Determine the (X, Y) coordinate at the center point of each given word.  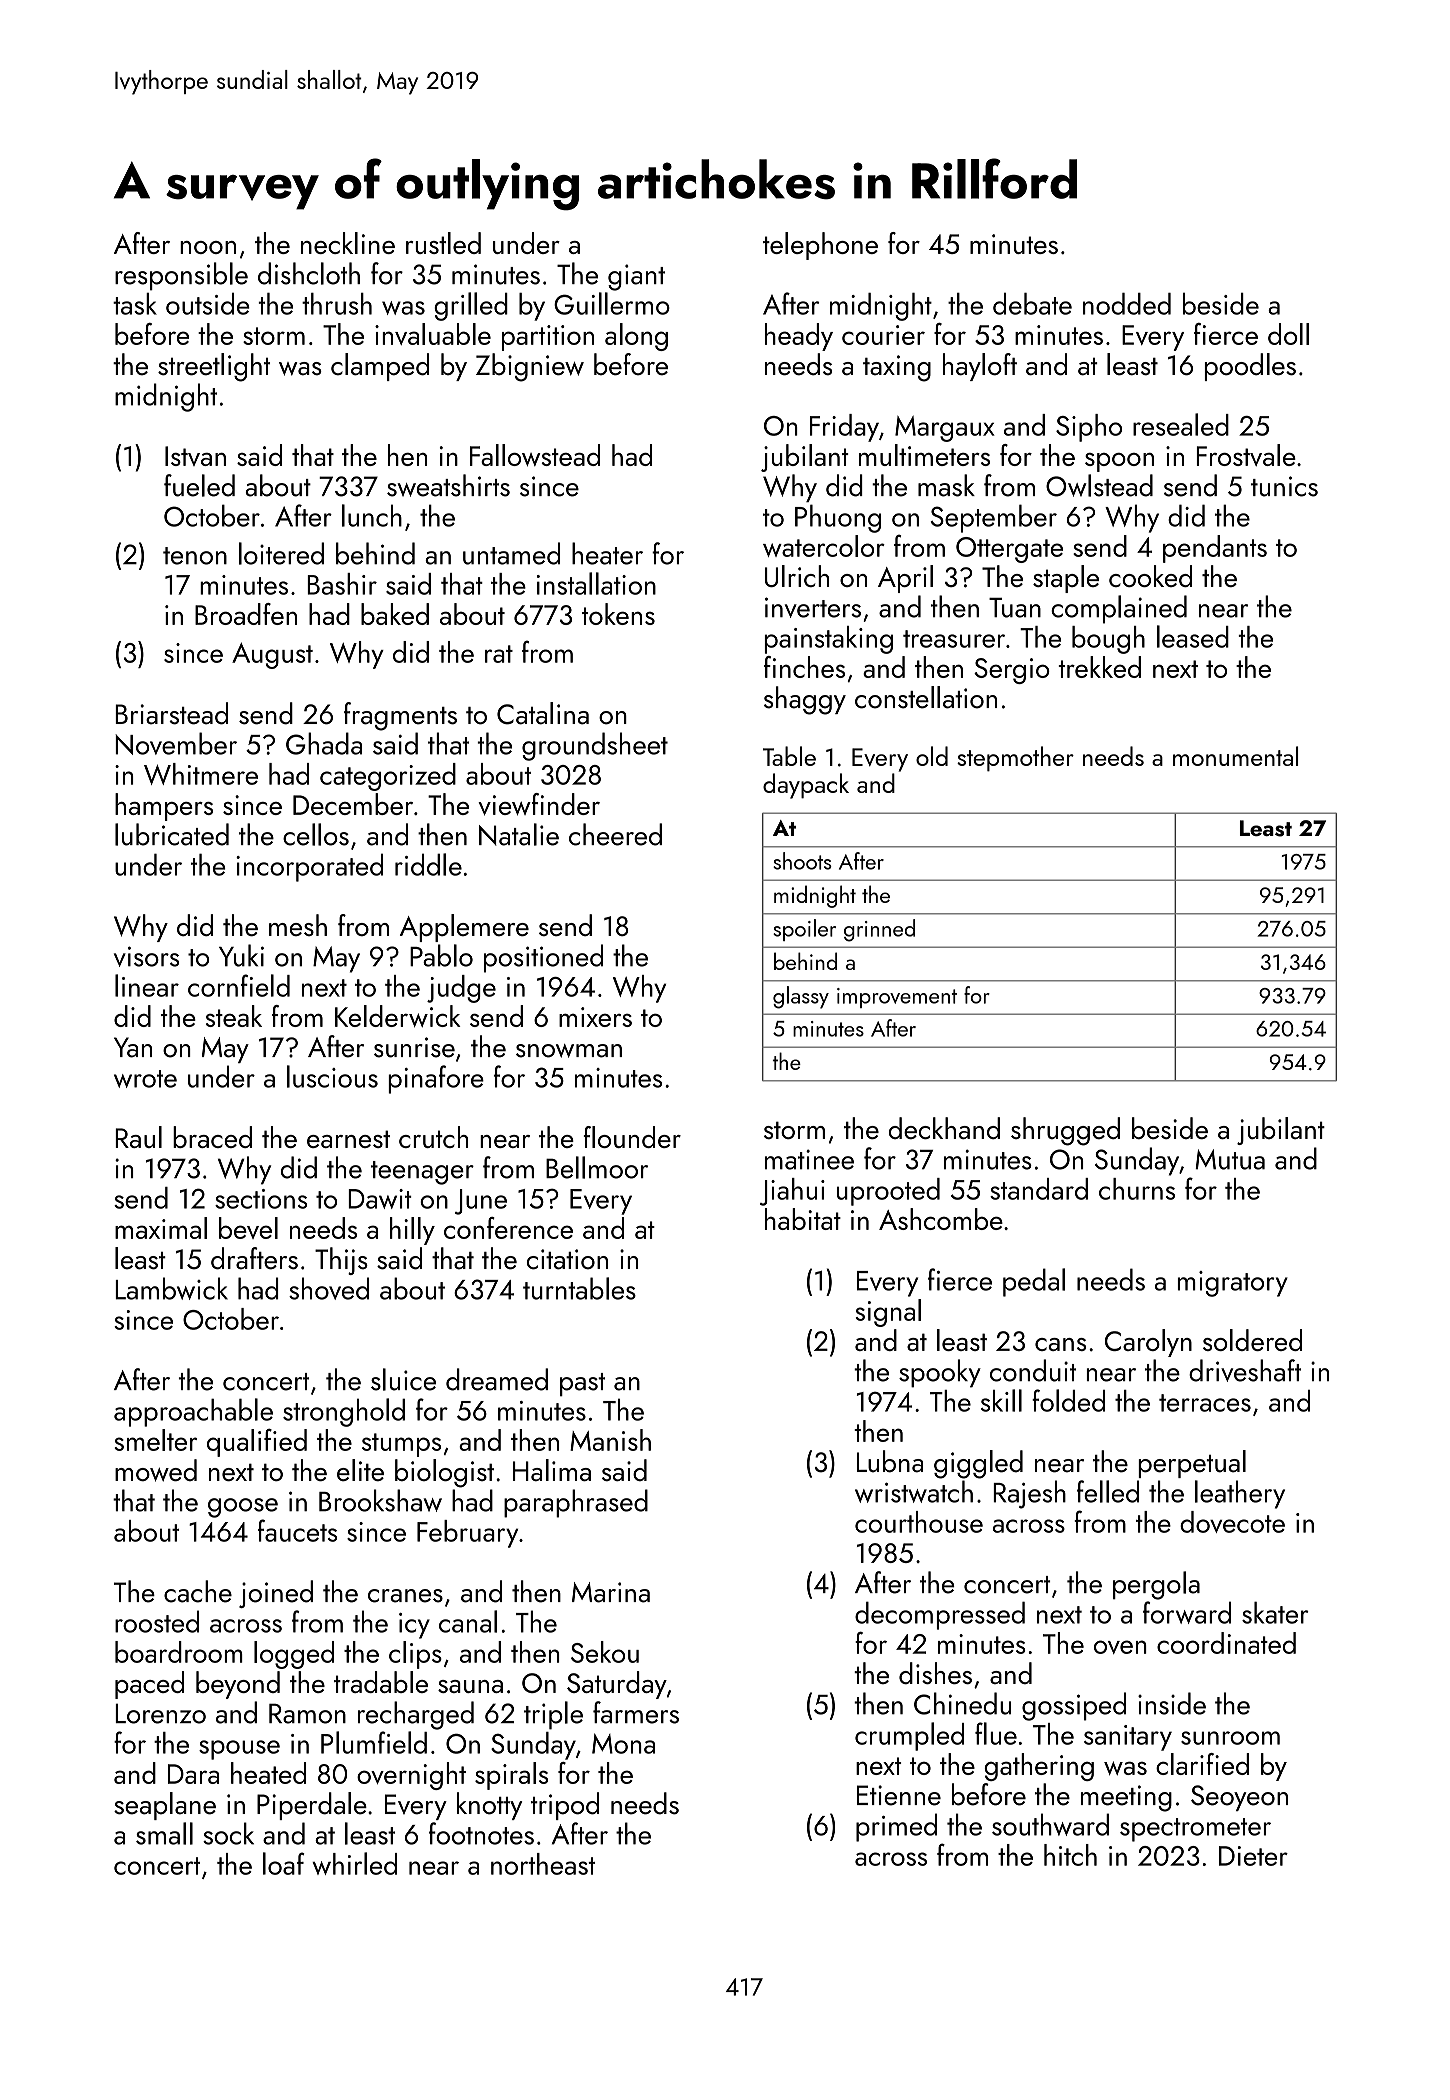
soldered (1252, 1340)
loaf (284, 1863)
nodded (1127, 304)
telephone (820, 246)
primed (896, 1827)
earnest (348, 1139)
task (135, 304)
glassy (801, 997)
